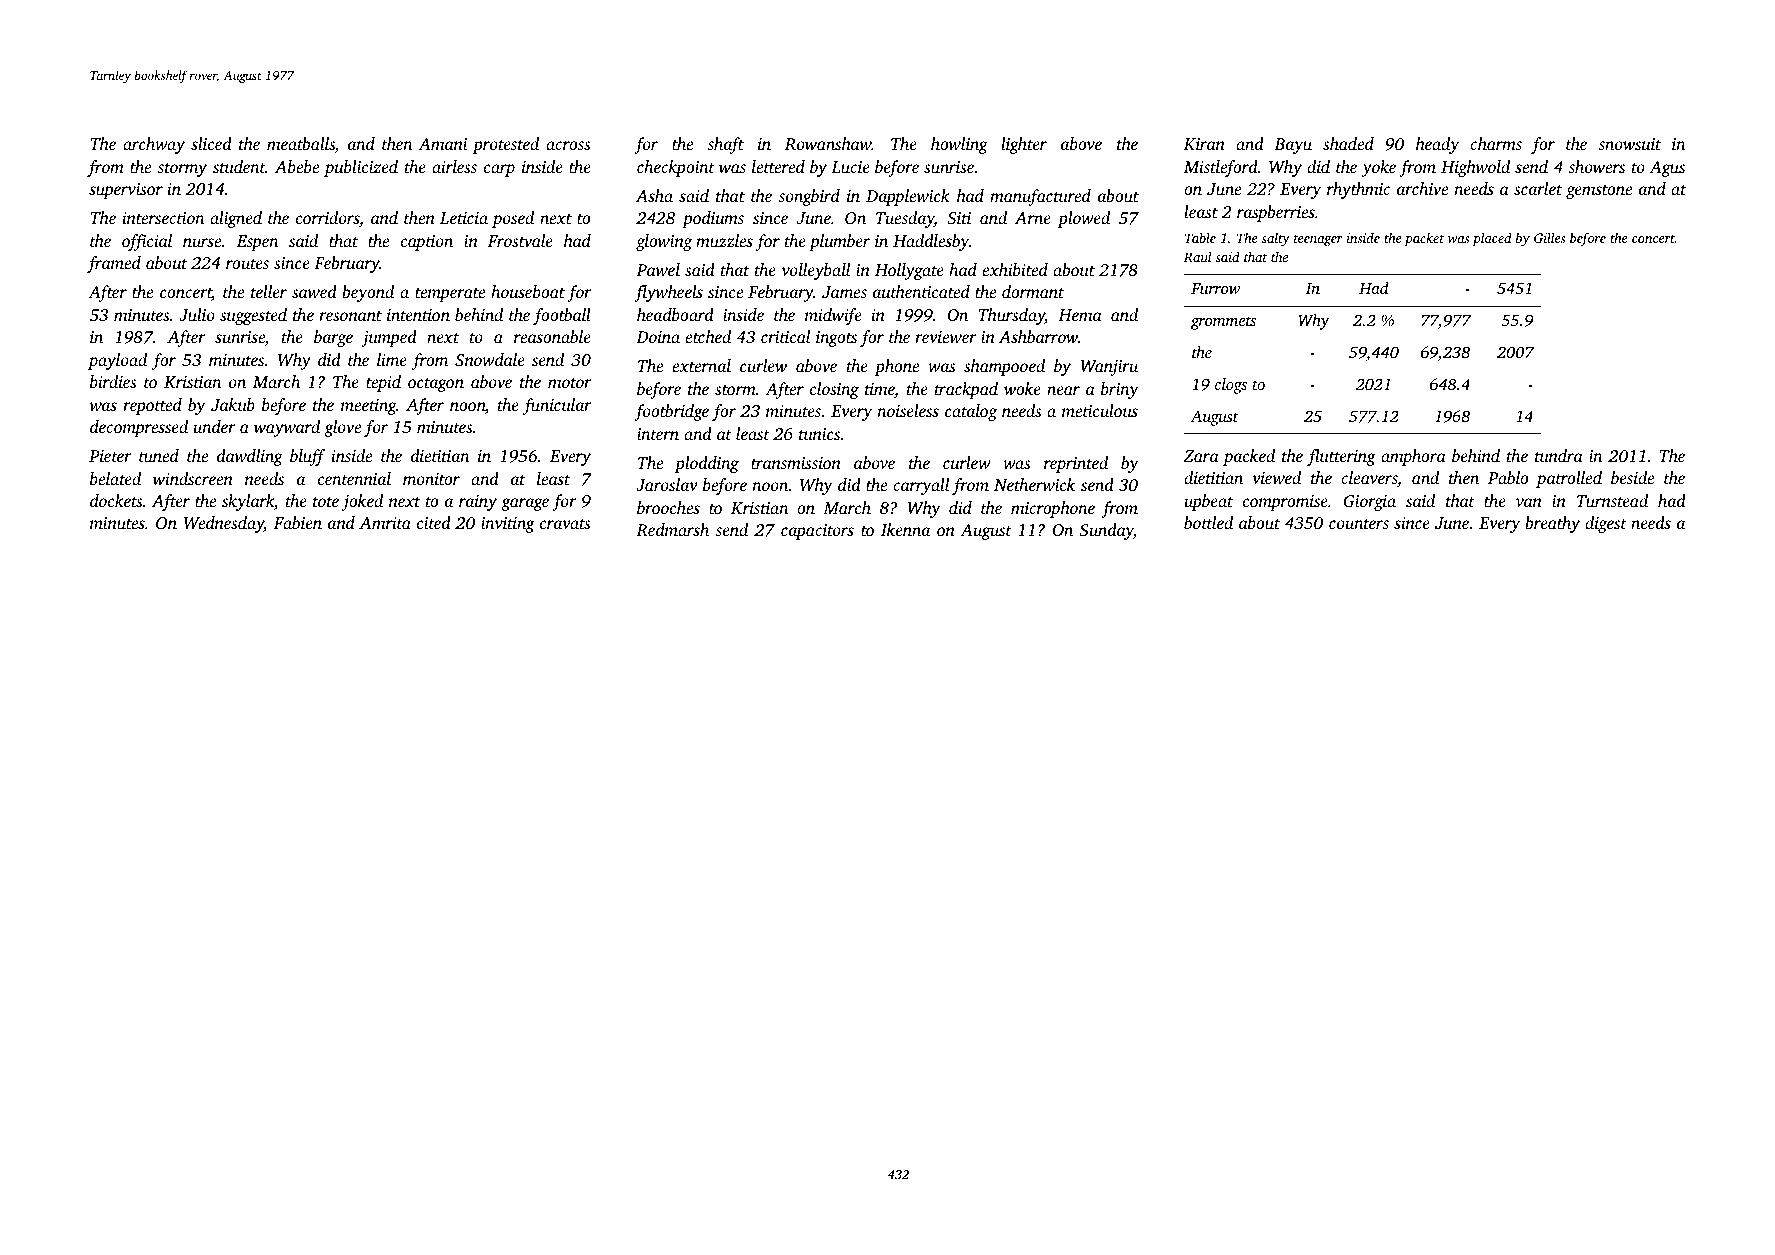  Describe the element at coordinates (1204, 144) in the image. I see `Kiran` at that location.
